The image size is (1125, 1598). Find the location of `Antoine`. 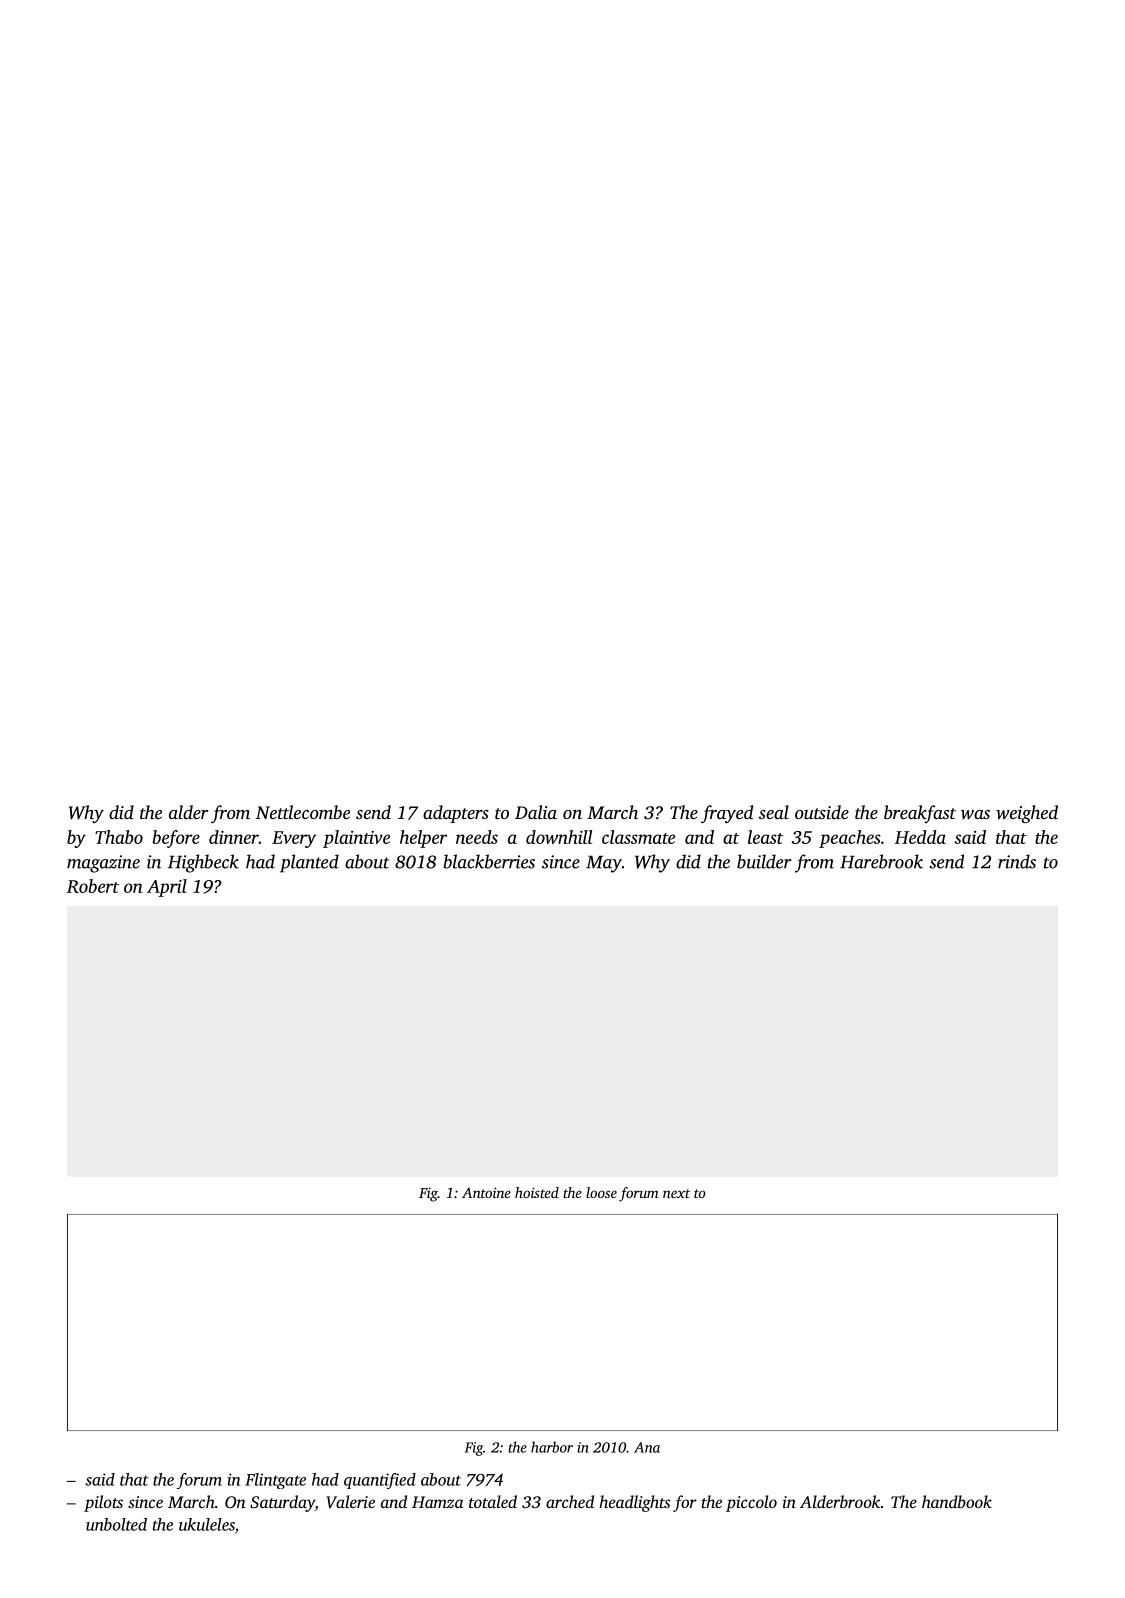

Antoine is located at coordinates (486, 1192).
